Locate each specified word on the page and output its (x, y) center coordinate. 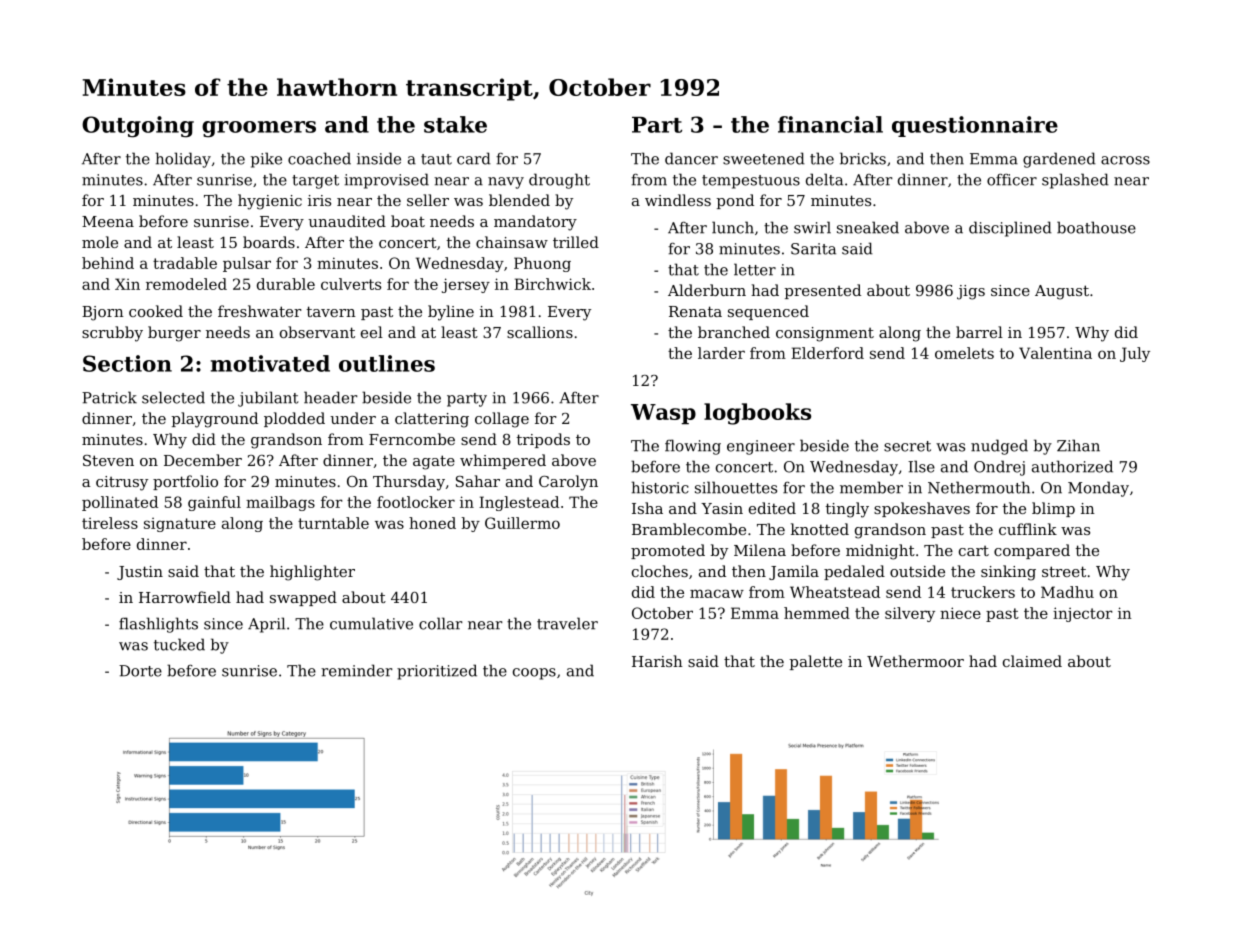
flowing (693, 447)
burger (174, 334)
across (1125, 160)
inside (379, 158)
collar (441, 623)
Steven (108, 460)
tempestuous (751, 182)
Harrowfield (185, 597)
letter (755, 269)
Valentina (1055, 353)
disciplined (1010, 229)
